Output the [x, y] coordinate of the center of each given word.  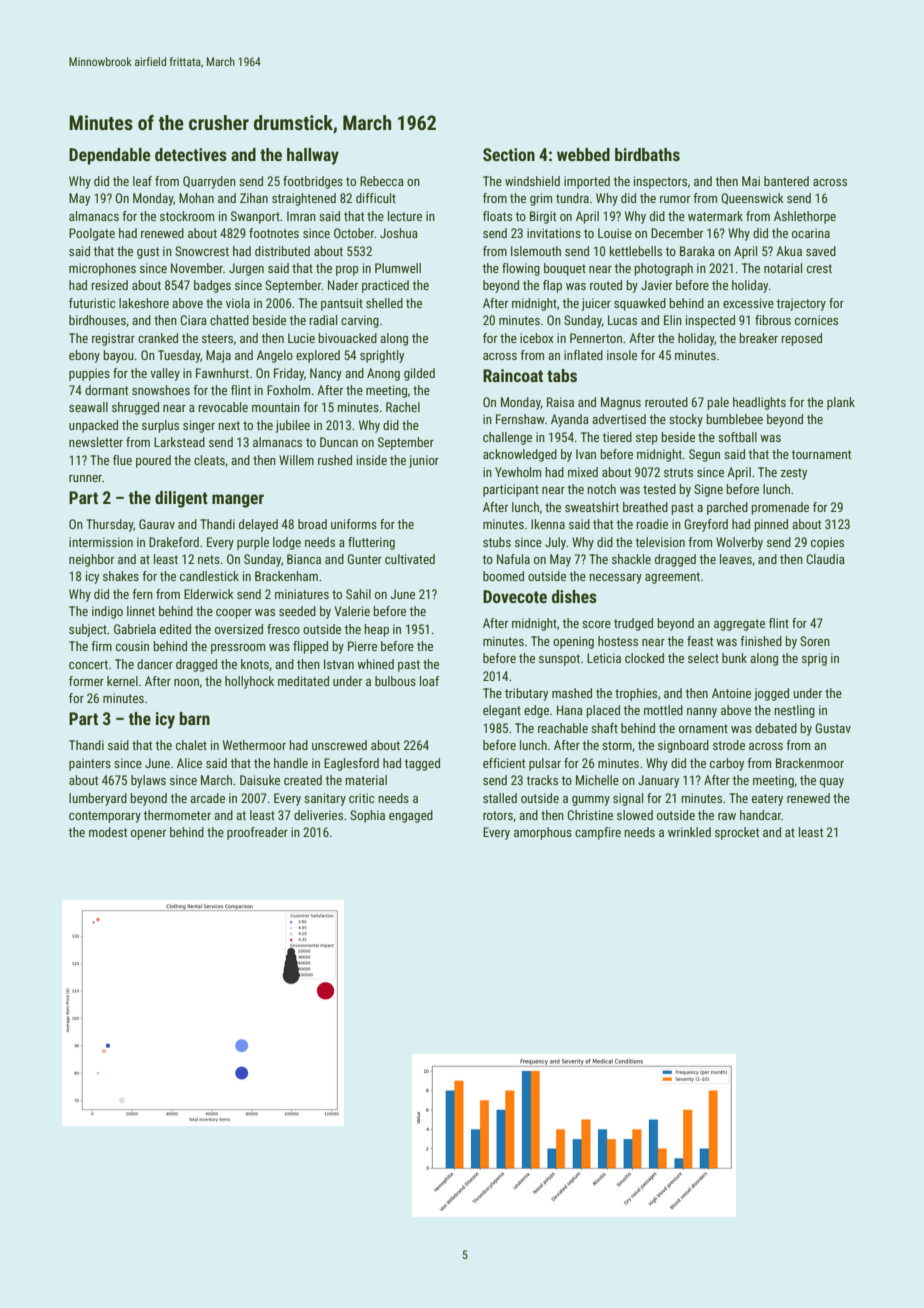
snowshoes [161, 390]
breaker [759, 338]
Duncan [339, 442]
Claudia [825, 559]
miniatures [302, 594]
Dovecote [515, 596]
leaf [142, 181]
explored [318, 356]
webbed [583, 154]
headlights [759, 403]
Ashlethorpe [805, 217]
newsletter [96, 442]
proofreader [257, 833]
